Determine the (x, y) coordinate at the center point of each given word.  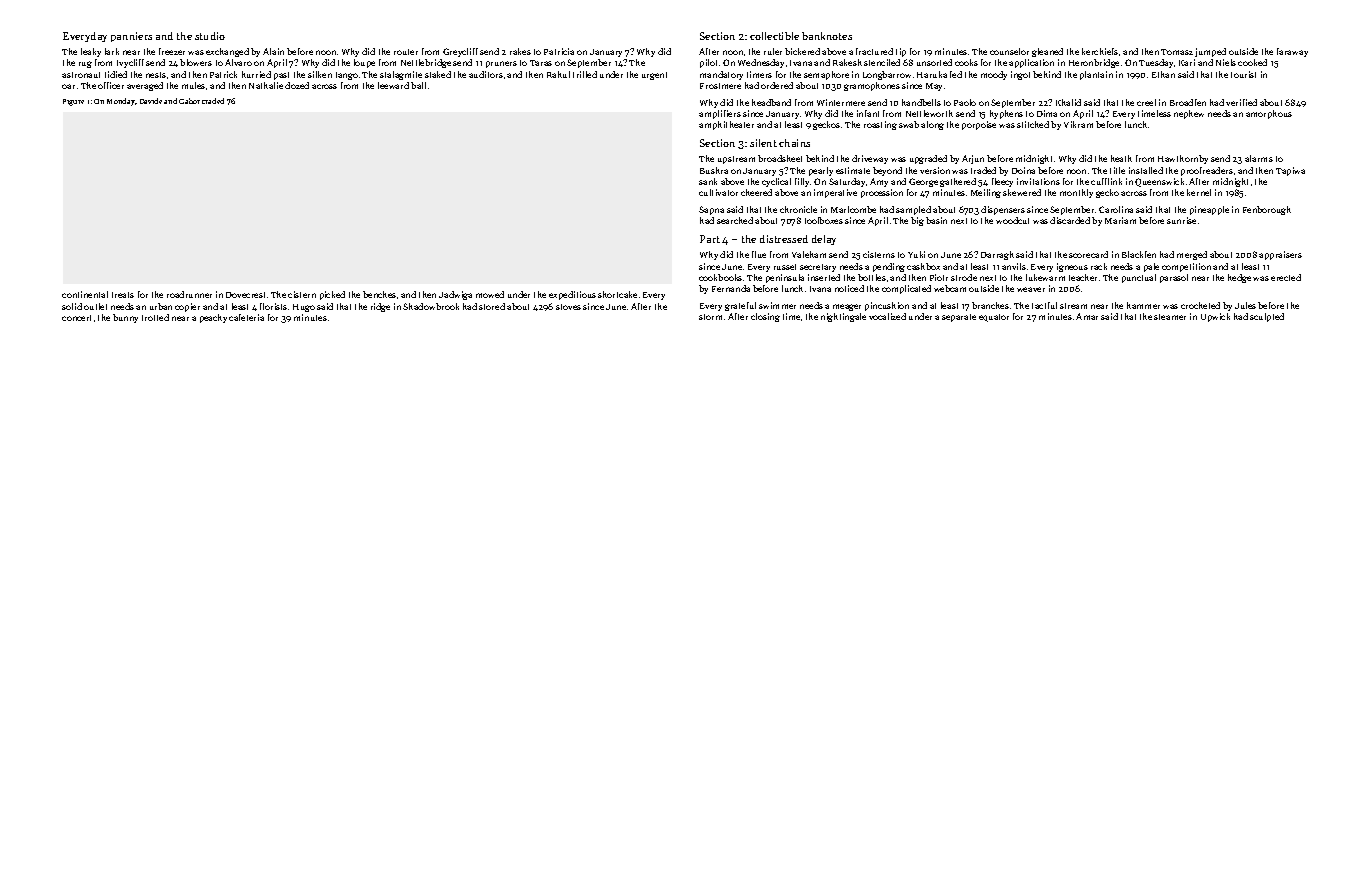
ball (418, 85)
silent (763, 143)
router (406, 52)
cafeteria (246, 317)
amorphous (1269, 114)
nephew (1189, 114)
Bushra (714, 170)
